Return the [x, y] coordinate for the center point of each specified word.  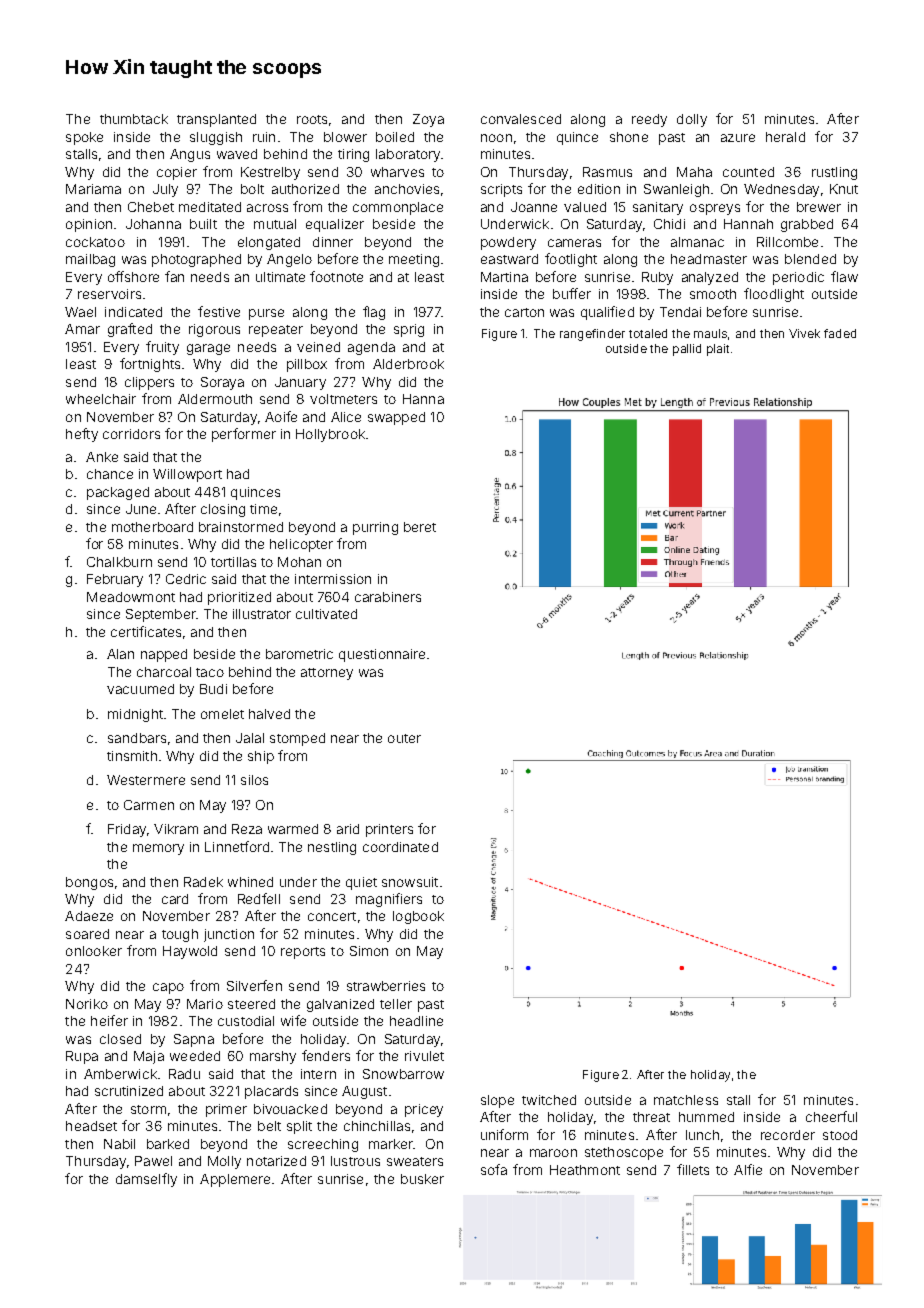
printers [389, 830]
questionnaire [382, 655]
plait [718, 350]
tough [180, 935]
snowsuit [410, 882]
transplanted [216, 120]
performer [244, 435]
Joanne [534, 207]
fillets [693, 1169]
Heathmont [585, 1170]
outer [404, 738]
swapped [396, 418]
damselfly [146, 1180]
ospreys [715, 209]
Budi [213, 689]
